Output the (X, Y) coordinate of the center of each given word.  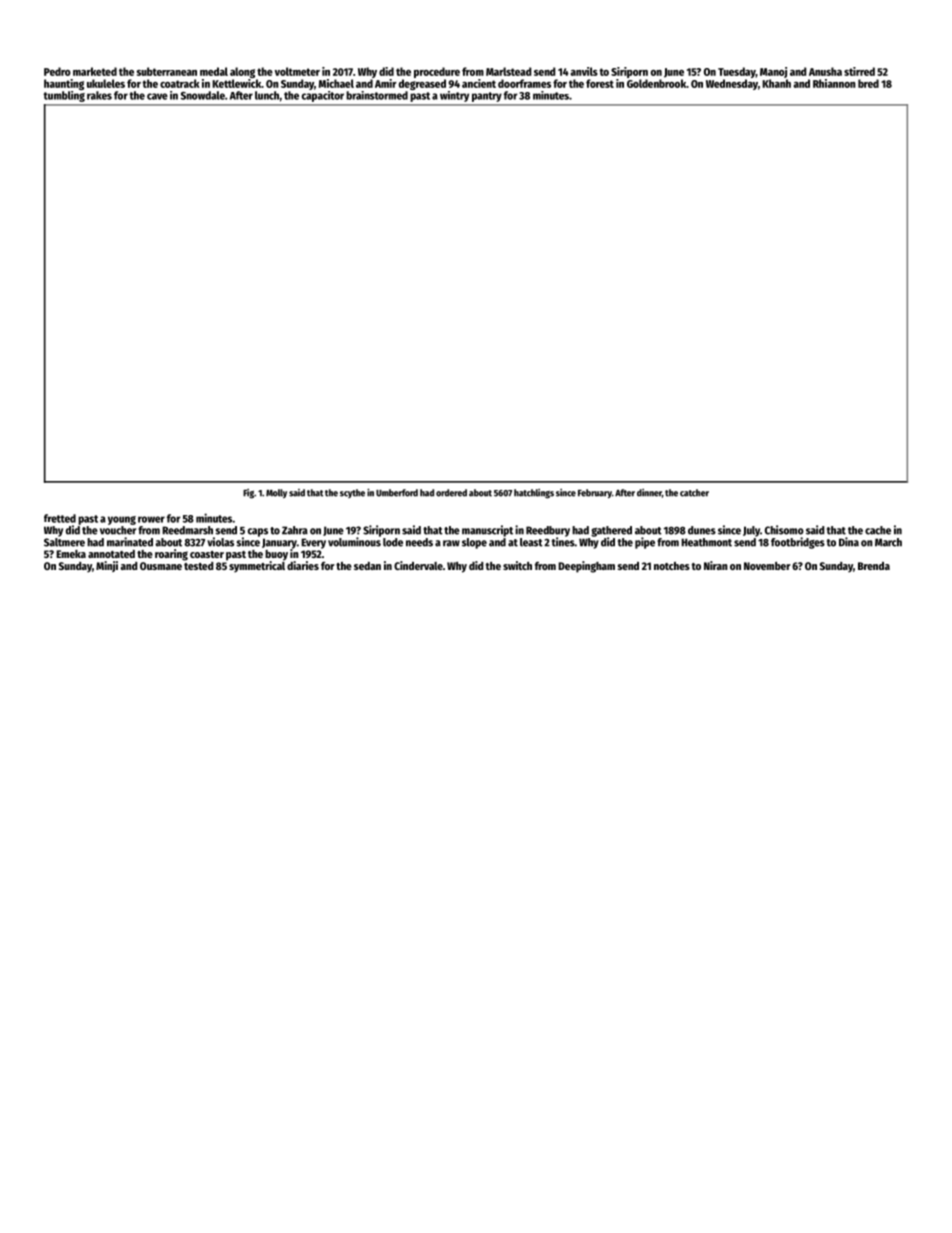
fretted (60, 518)
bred (868, 83)
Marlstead (508, 71)
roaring (171, 555)
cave (157, 96)
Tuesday (737, 72)
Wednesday (732, 84)
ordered (451, 493)
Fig (248, 494)
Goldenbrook (656, 83)
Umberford (397, 493)
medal (214, 71)
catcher (694, 493)
